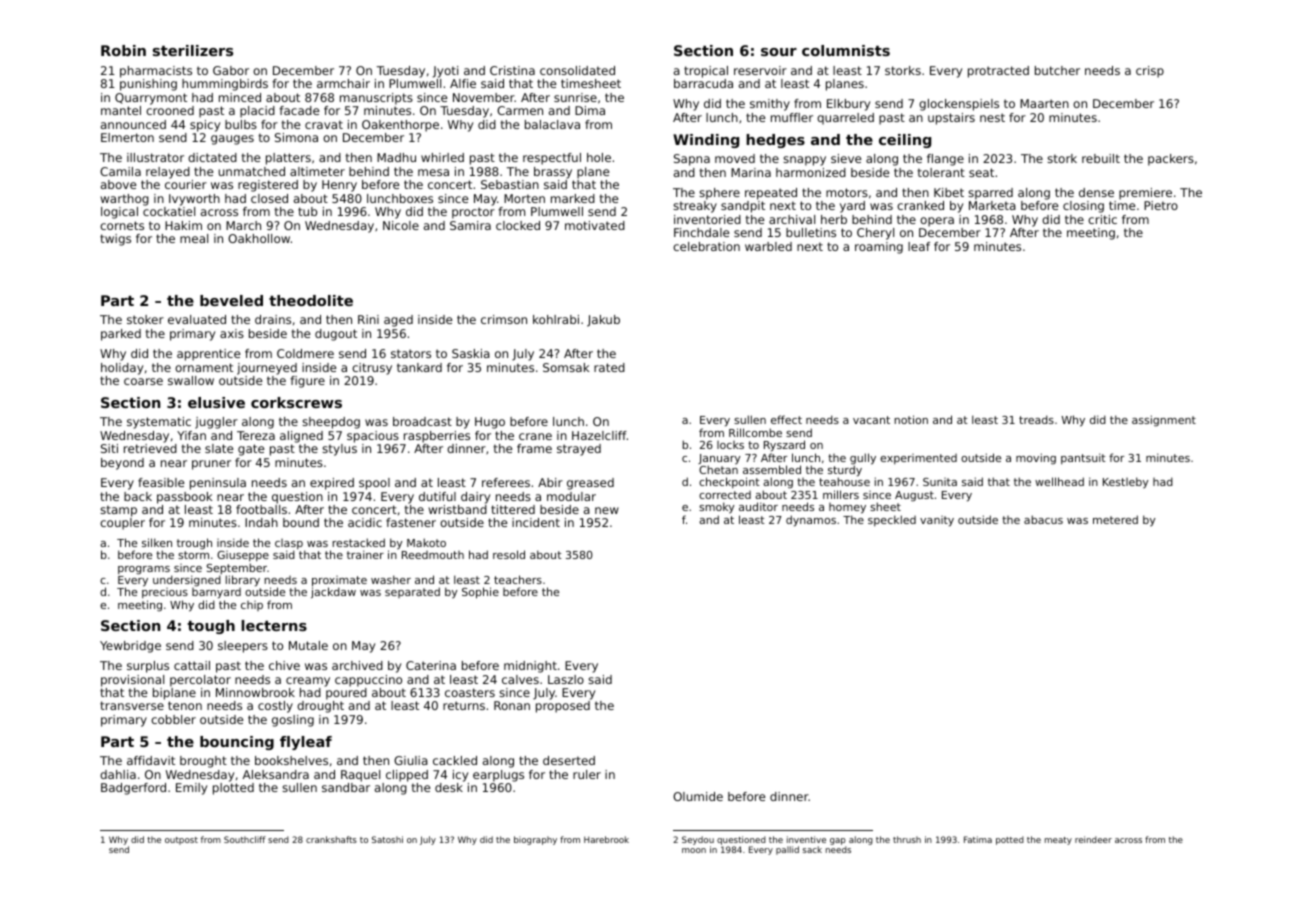 This page has width=1308, height=924. Describe the element at coordinates (296, 402) in the page. I see `corkscrews` at that location.
